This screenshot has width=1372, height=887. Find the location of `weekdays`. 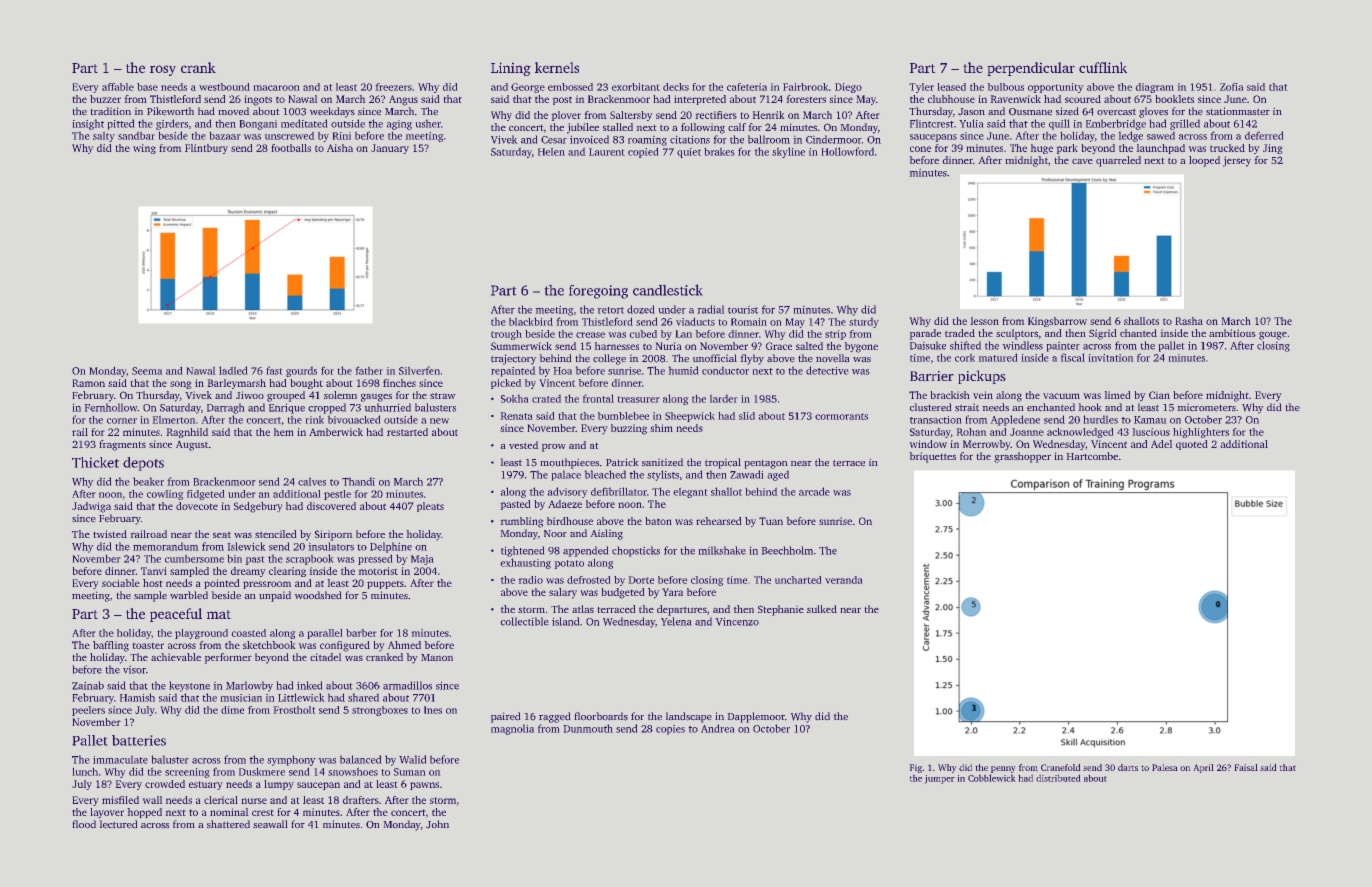

weekdays is located at coordinates (332, 112).
